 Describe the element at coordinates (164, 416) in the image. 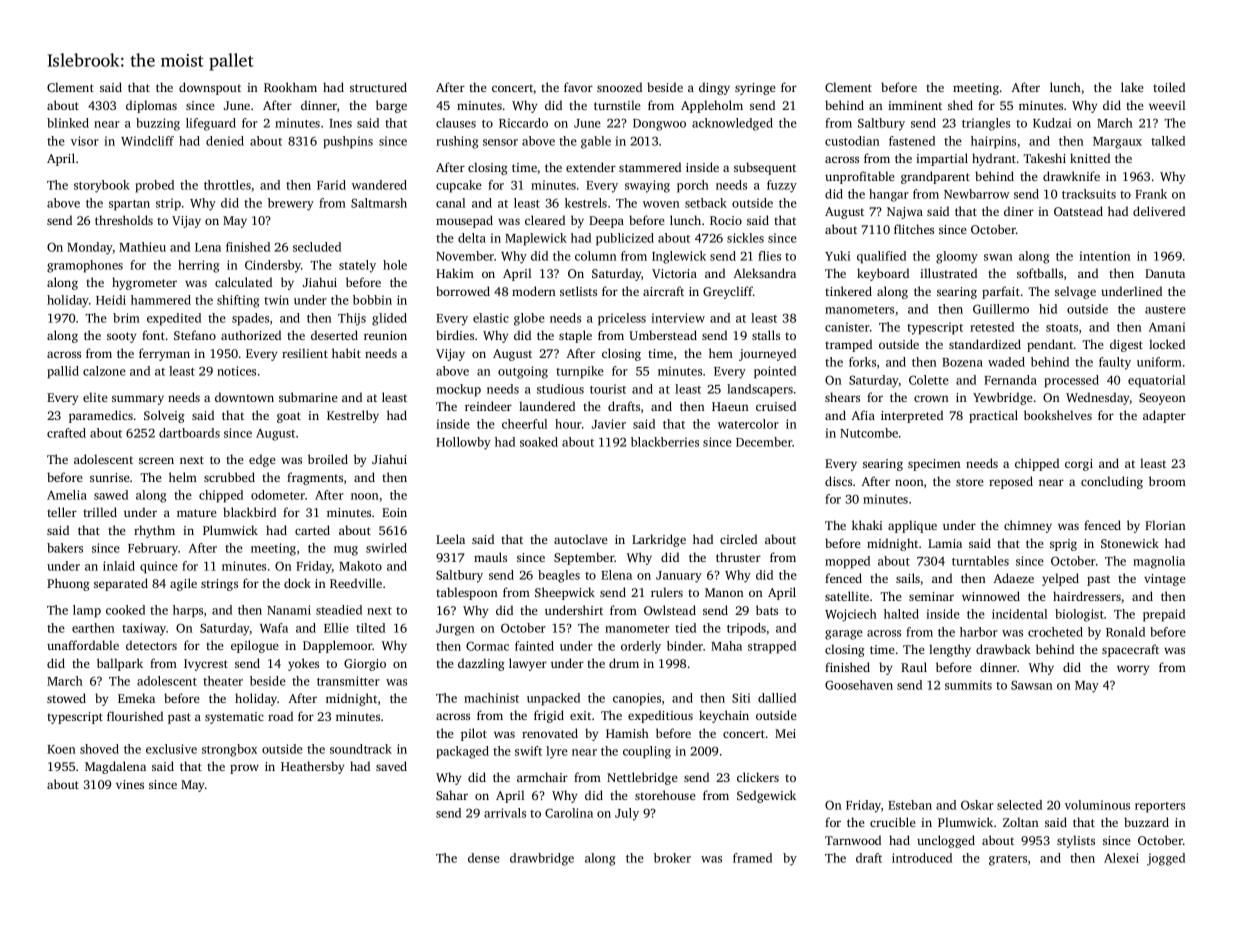

I see `Solveig` at that location.
